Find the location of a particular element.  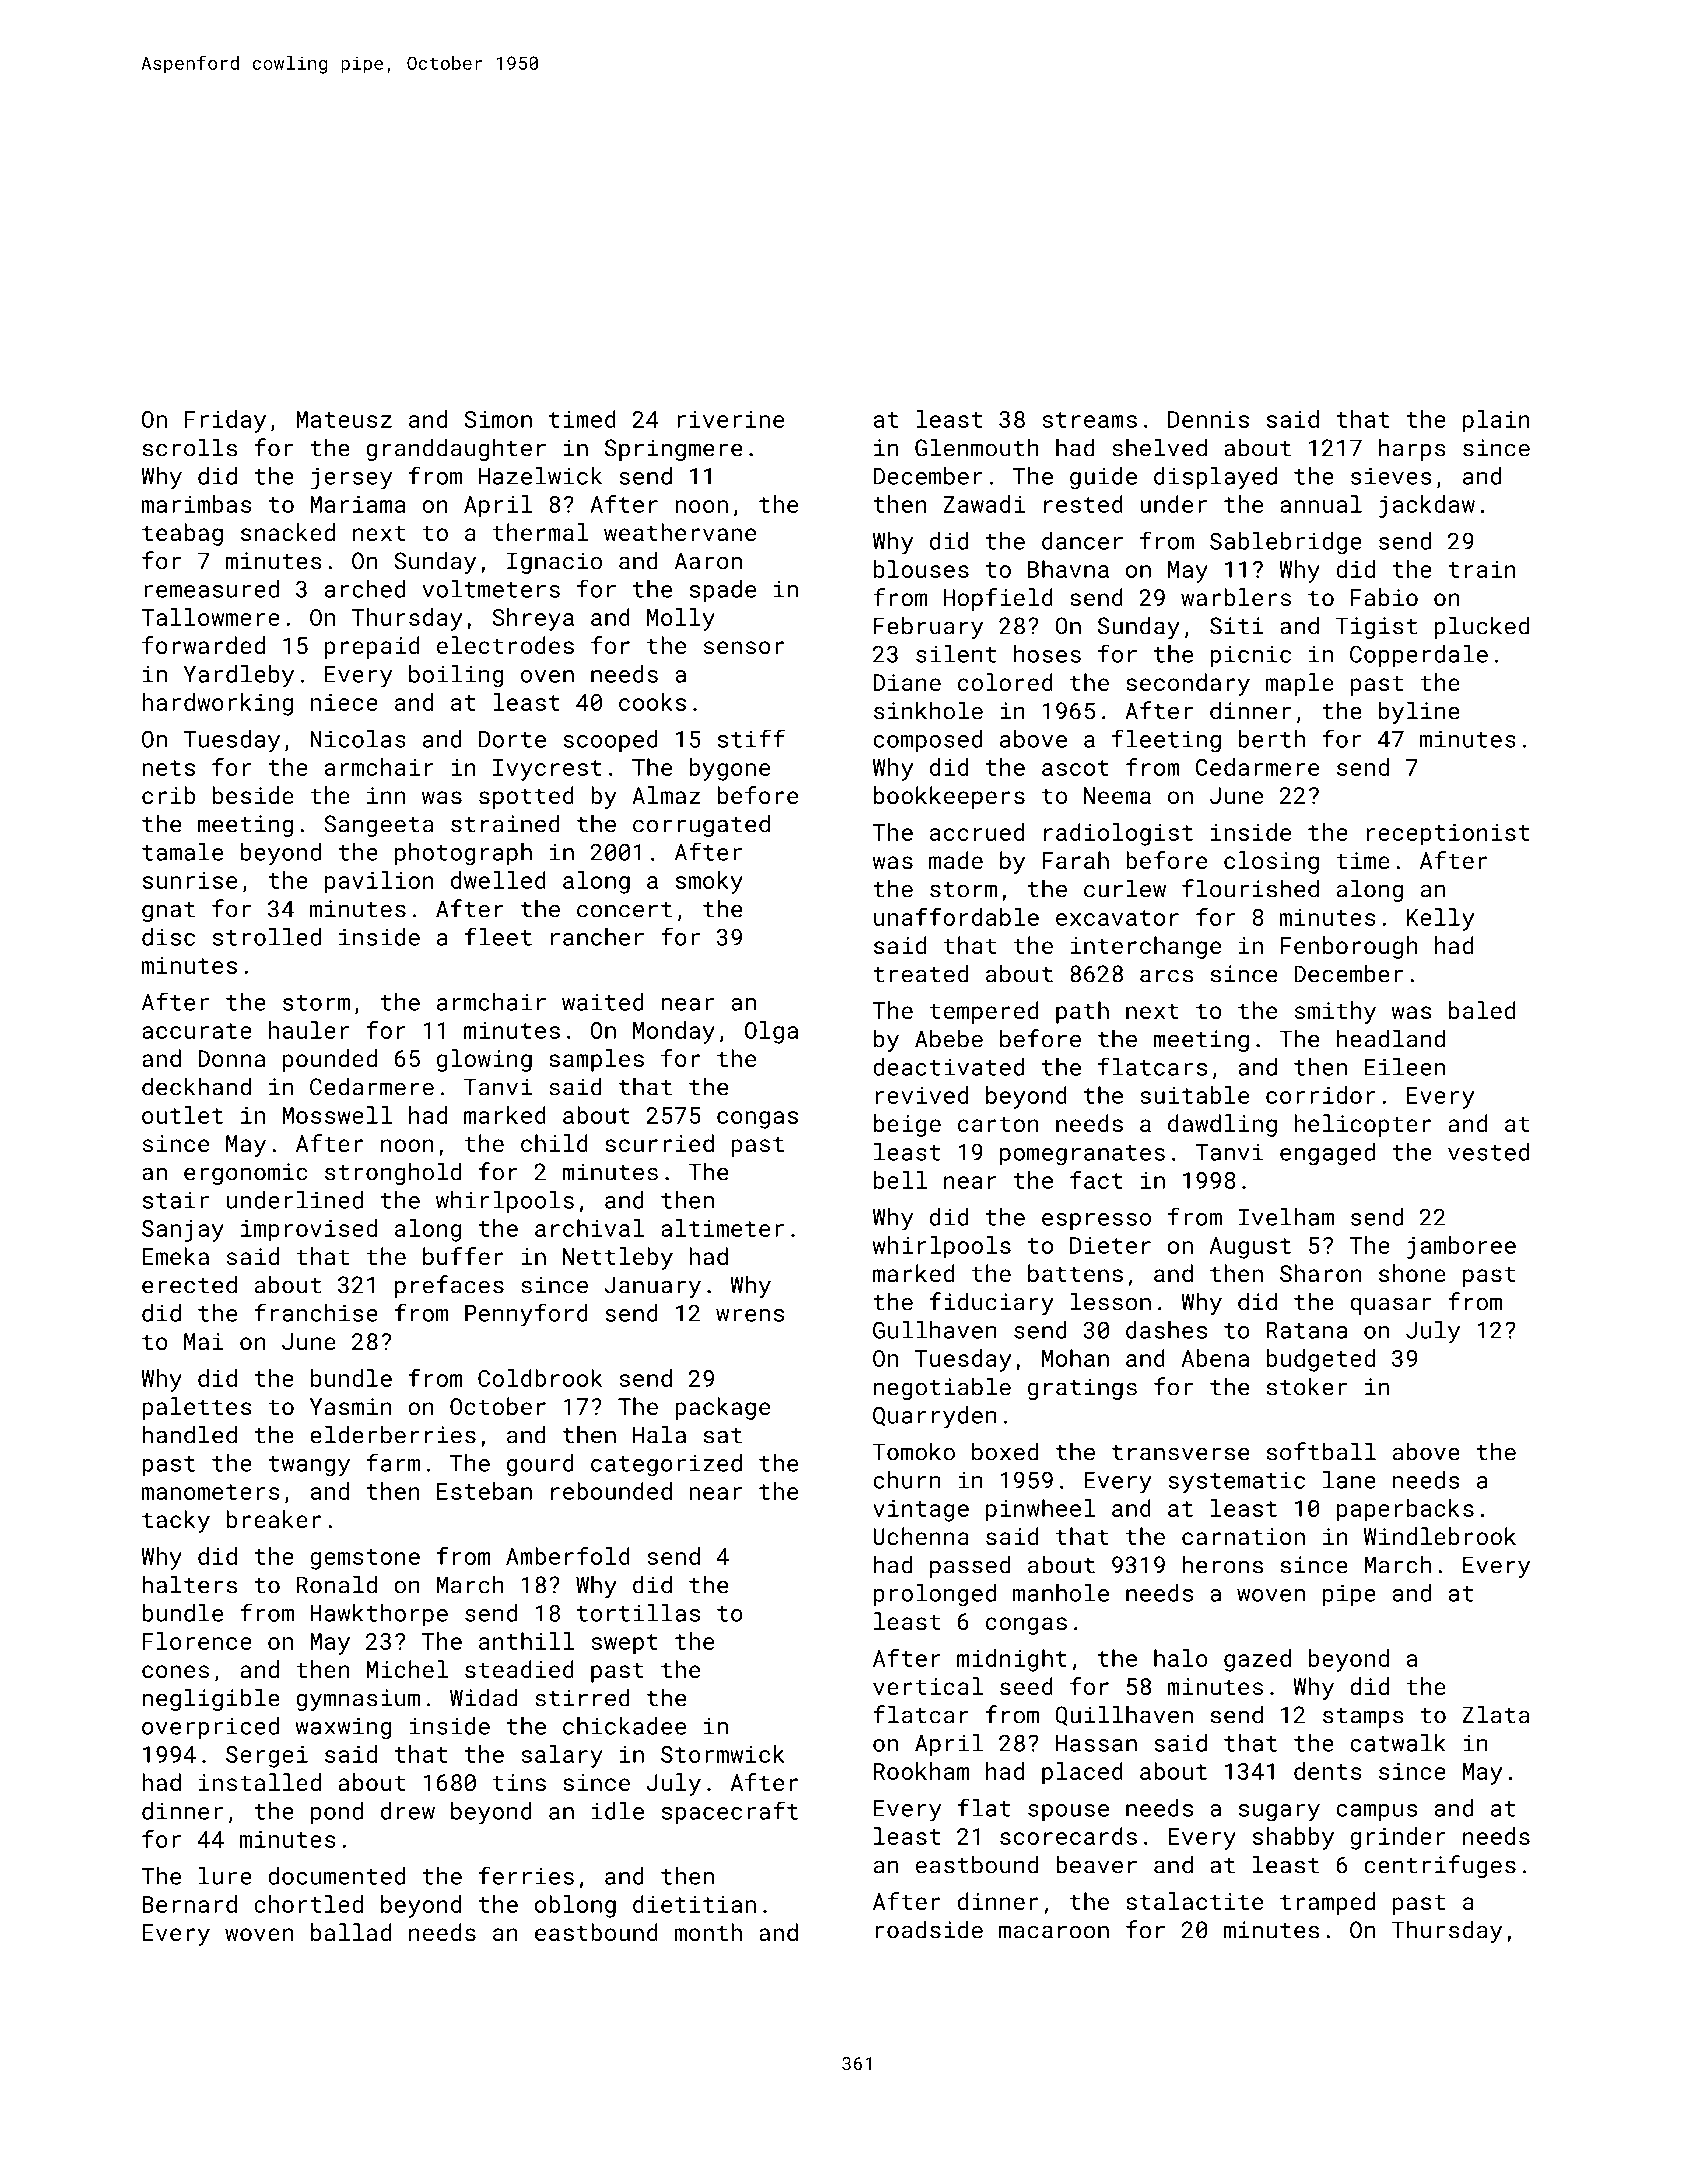

remeasured is located at coordinates (211, 589).
